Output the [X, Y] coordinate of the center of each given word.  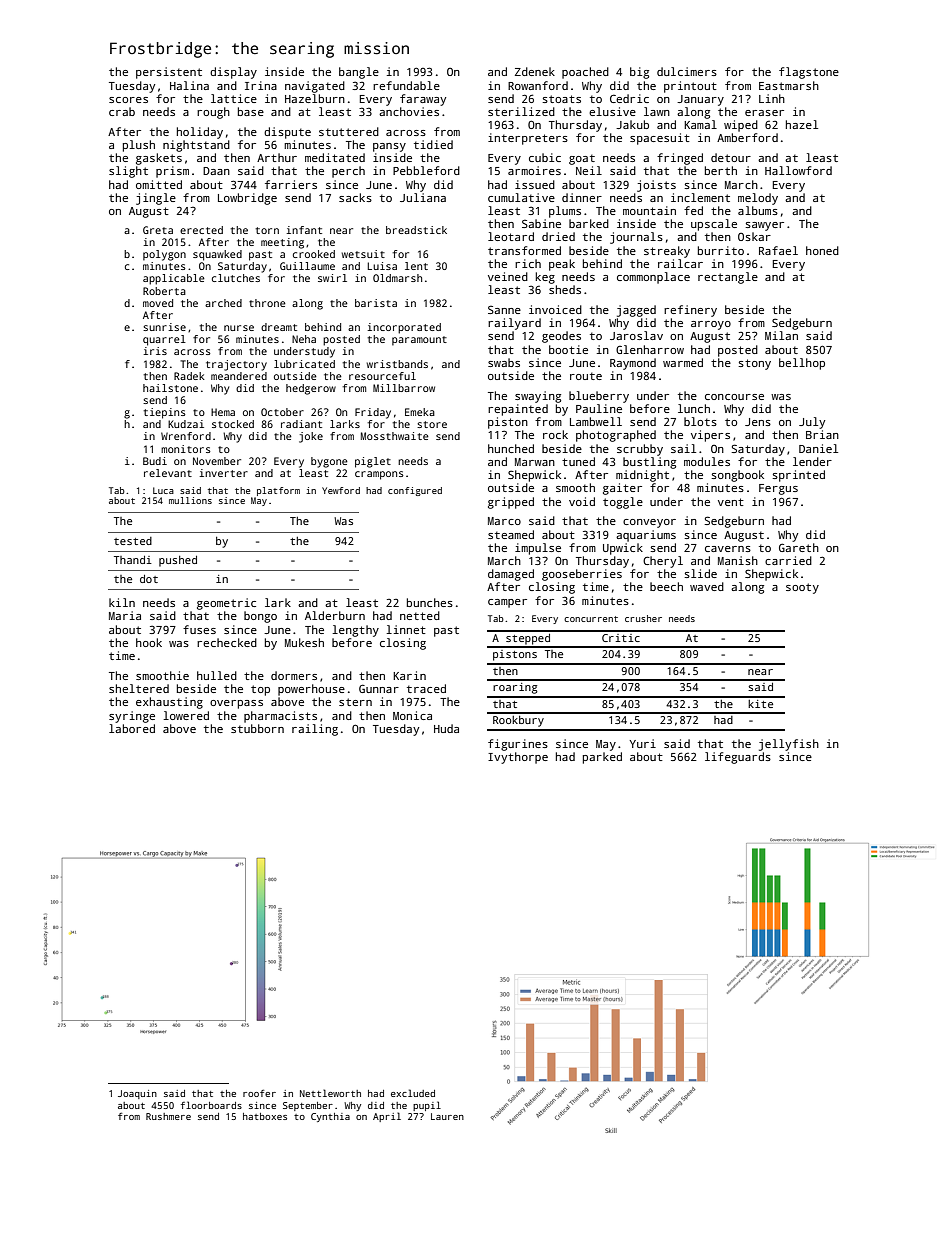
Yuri [642, 743]
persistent [169, 73]
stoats [561, 99]
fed [693, 210]
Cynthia [330, 1117]
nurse [239, 328]
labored [132, 728]
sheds [565, 289]
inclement [700, 197]
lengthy [355, 631]
